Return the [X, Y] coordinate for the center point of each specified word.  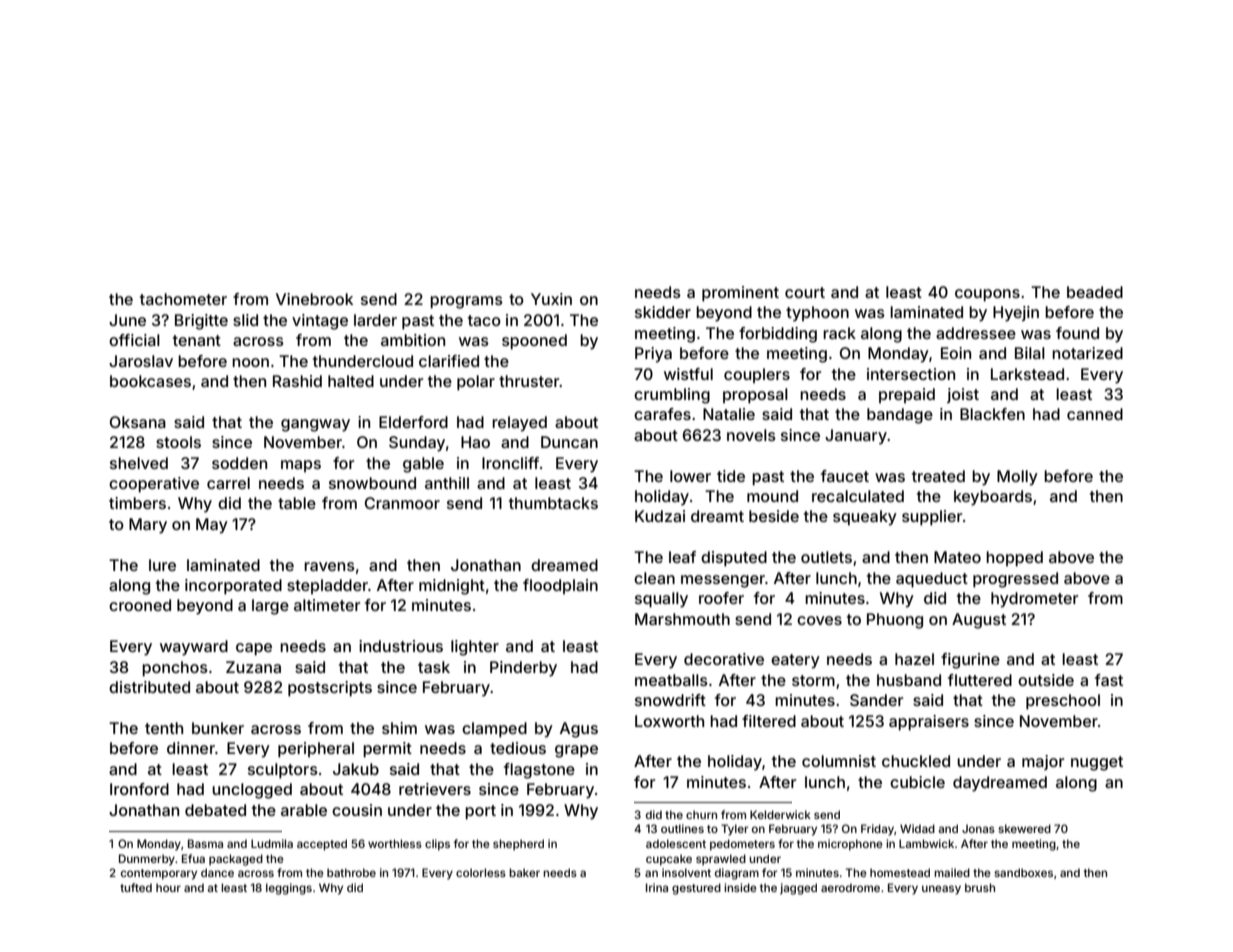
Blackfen [992, 414]
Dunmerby [147, 860]
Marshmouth [682, 619]
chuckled [916, 761]
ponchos [175, 669]
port [480, 812]
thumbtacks [553, 503]
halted [351, 381]
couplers [757, 375]
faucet [845, 476]
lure [162, 565]
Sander [876, 700]
